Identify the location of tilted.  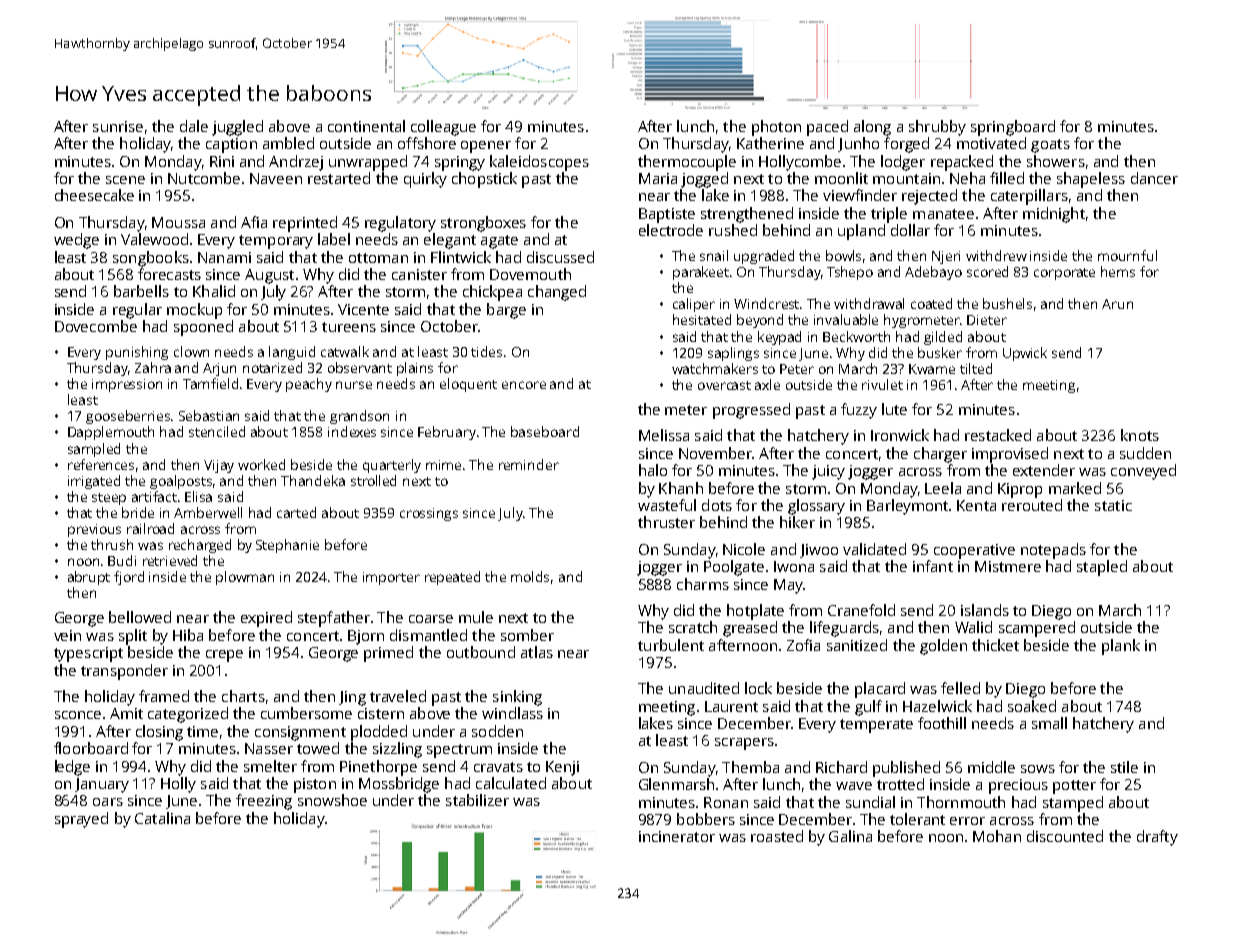
(976, 368).
